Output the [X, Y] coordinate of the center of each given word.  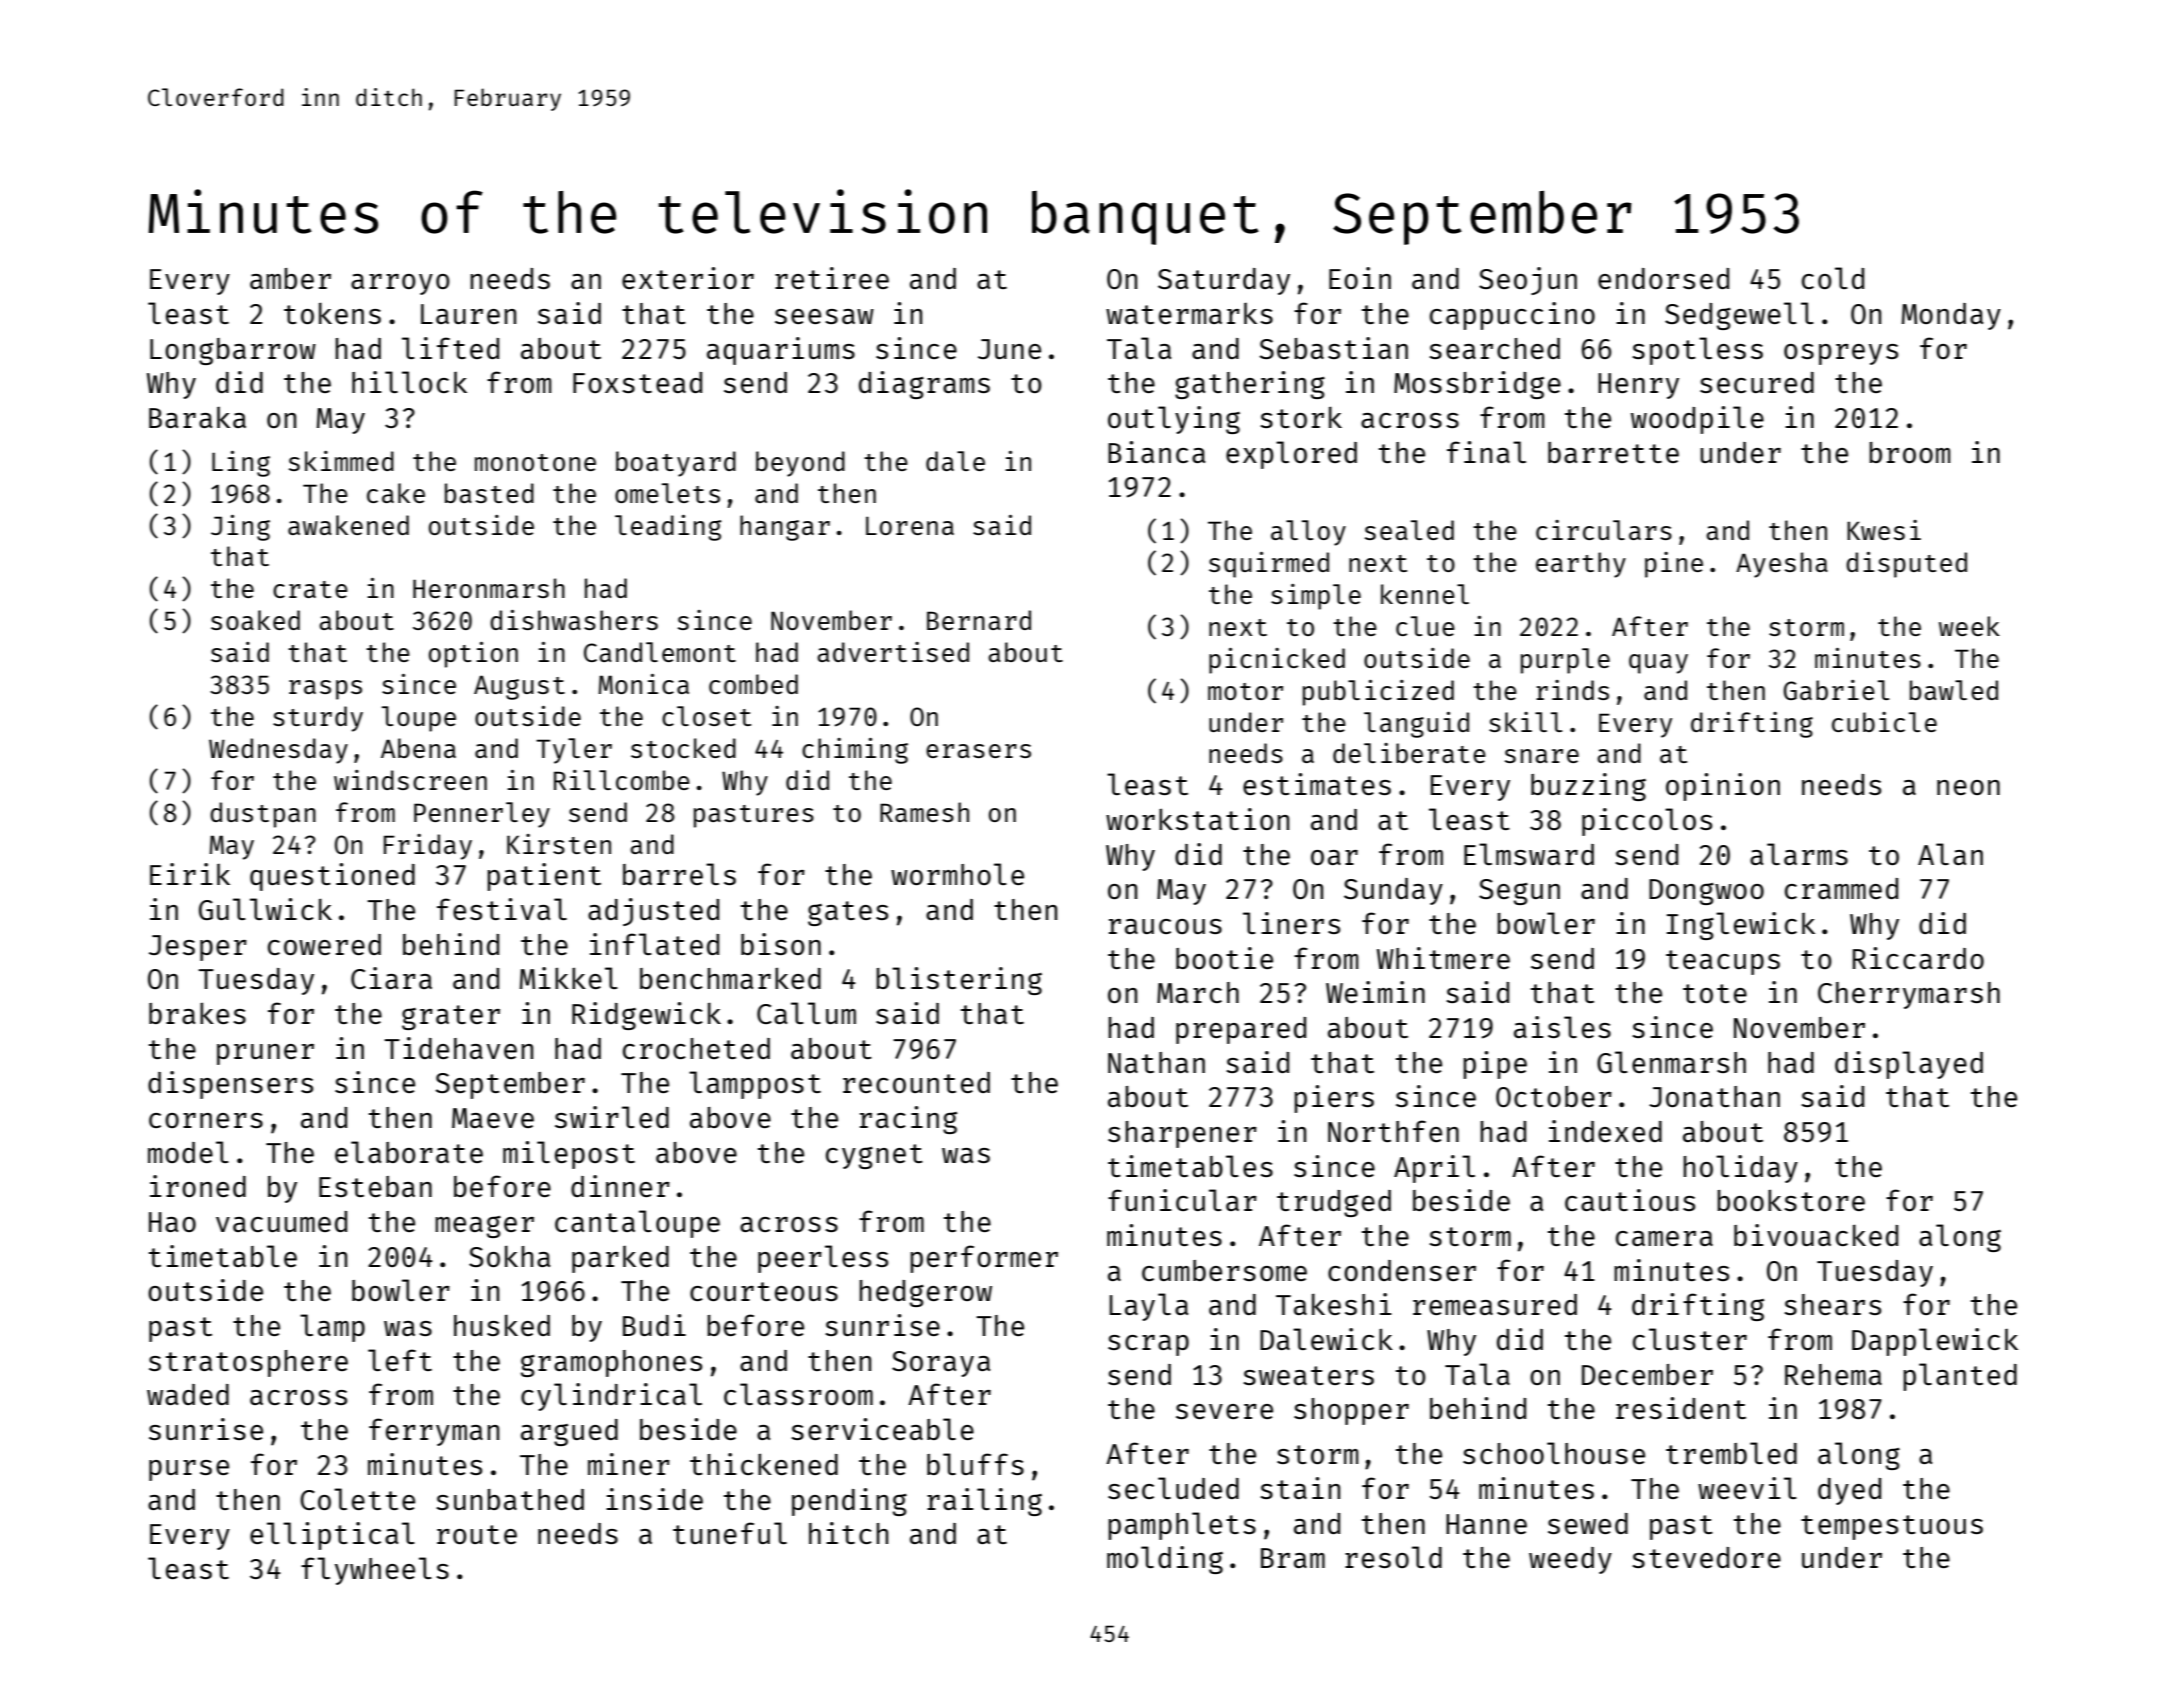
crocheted [696, 1048]
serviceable [882, 1429]
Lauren [468, 314]
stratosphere [248, 1363]
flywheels [375, 1571]
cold [1833, 278]
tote [1715, 993]
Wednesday [278, 751]
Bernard [979, 620]
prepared [1241, 1030]
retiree [832, 278]
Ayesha [1782, 565]
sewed [1588, 1523]
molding [1165, 1560]
